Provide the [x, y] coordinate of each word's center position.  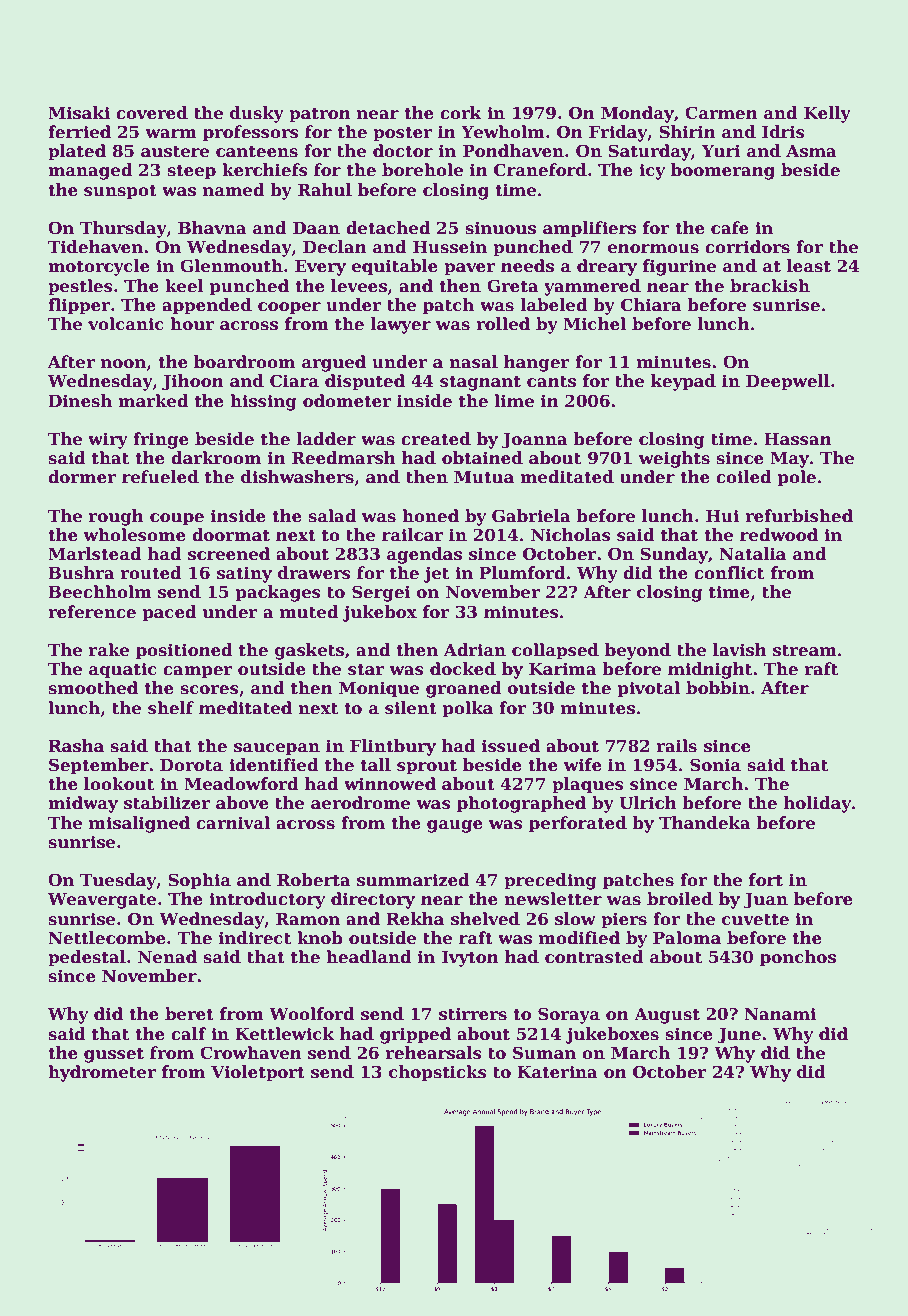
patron [320, 115]
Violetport [258, 1073]
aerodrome [360, 803]
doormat [231, 535]
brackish [770, 286]
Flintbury [393, 747]
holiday [817, 804]
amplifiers [589, 229]
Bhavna [212, 228]
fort [766, 880]
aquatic [123, 670]
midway [83, 804]
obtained [482, 458]
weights [674, 459]
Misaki [79, 113]
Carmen [721, 113]
